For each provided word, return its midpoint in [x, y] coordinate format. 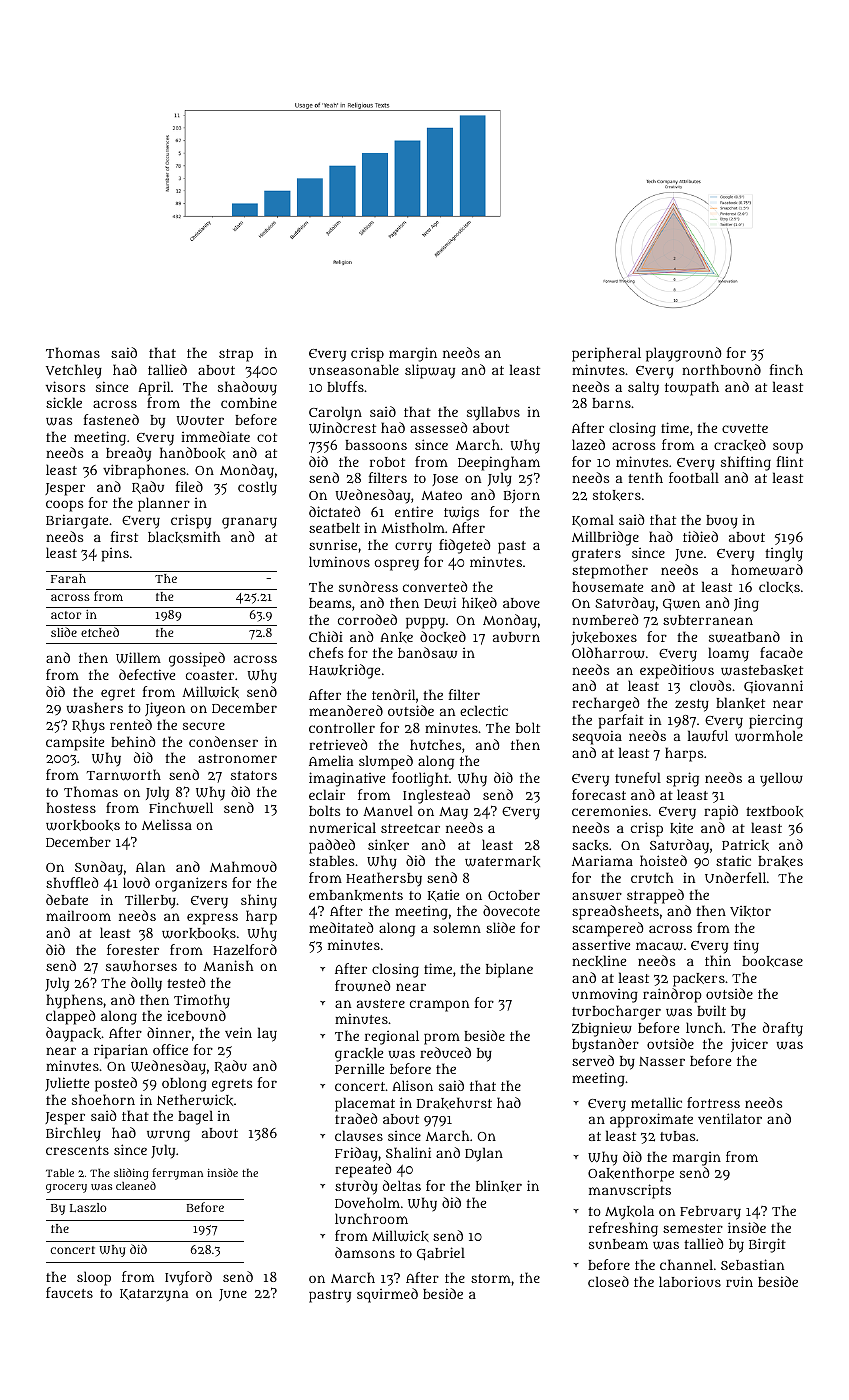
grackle [359, 1054]
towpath [692, 388]
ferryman [178, 1174]
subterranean [708, 620]
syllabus [493, 413]
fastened [111, 419]
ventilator [730, 1118]
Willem [138, 657]
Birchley [73, 1134]
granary [249, 523]
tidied [700, 536]
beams [330, 603]
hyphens [74, 1001]
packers [699, 980]
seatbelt [334, 527]
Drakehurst [454, 1103]
